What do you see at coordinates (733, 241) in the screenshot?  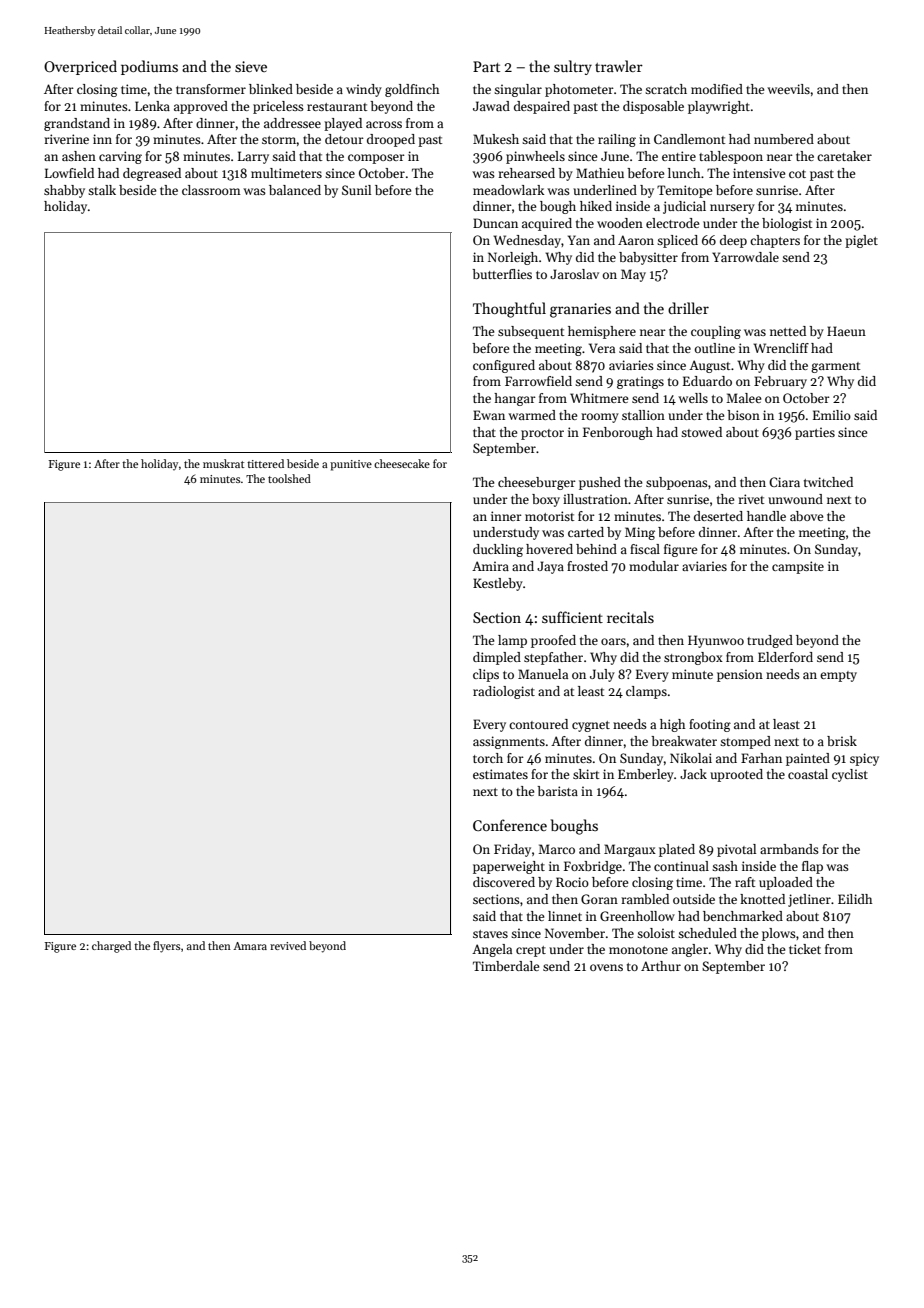 I see `deep` at bounding box center [733, 241].
